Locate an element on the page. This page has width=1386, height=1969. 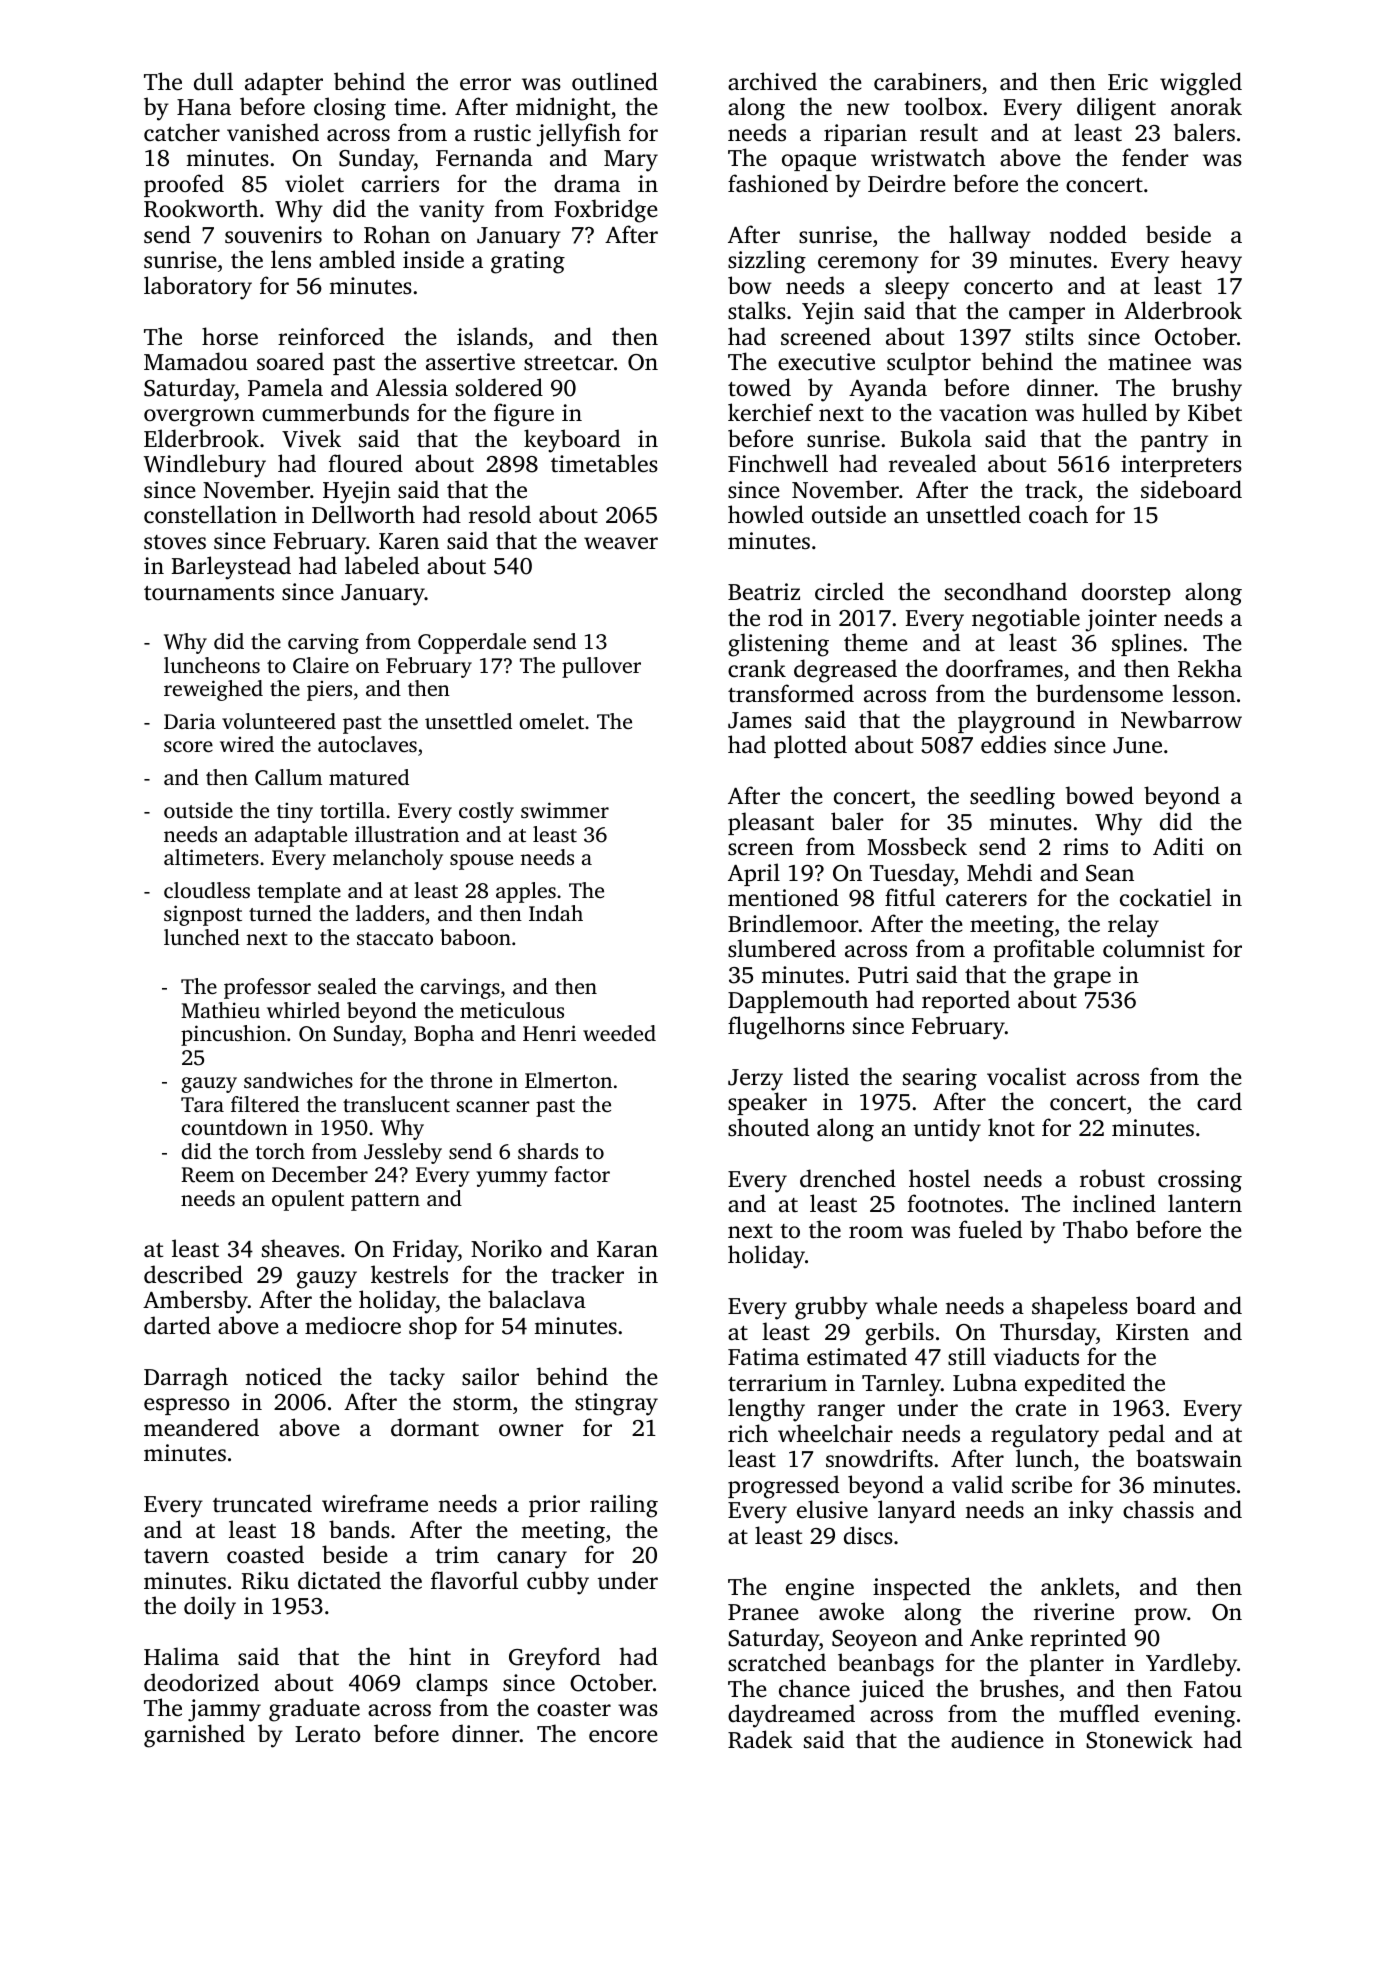
anorak is located at coordinates (1206, 106).
